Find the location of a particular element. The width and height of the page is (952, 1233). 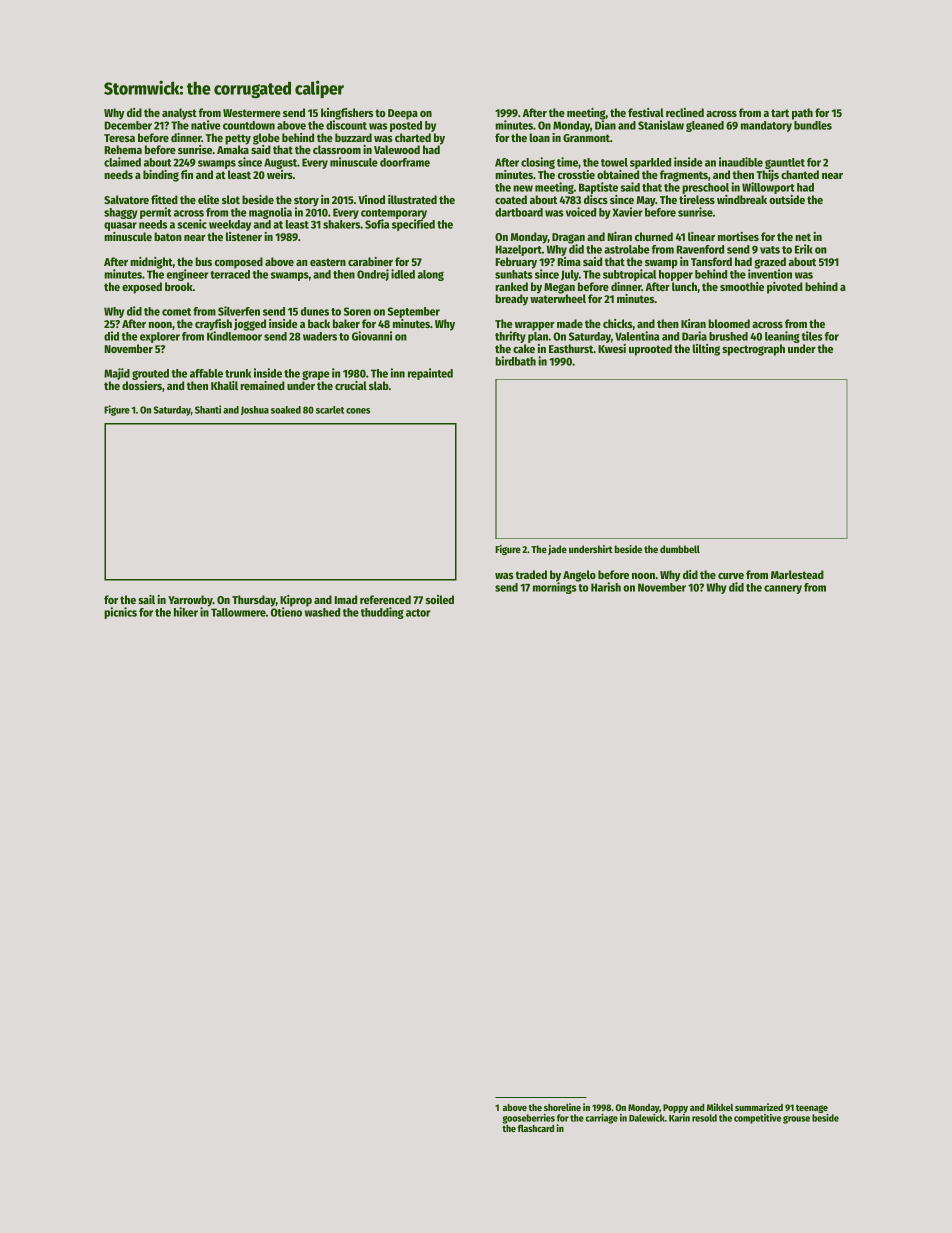

Giovanni is located at coordinates (372, 336).
